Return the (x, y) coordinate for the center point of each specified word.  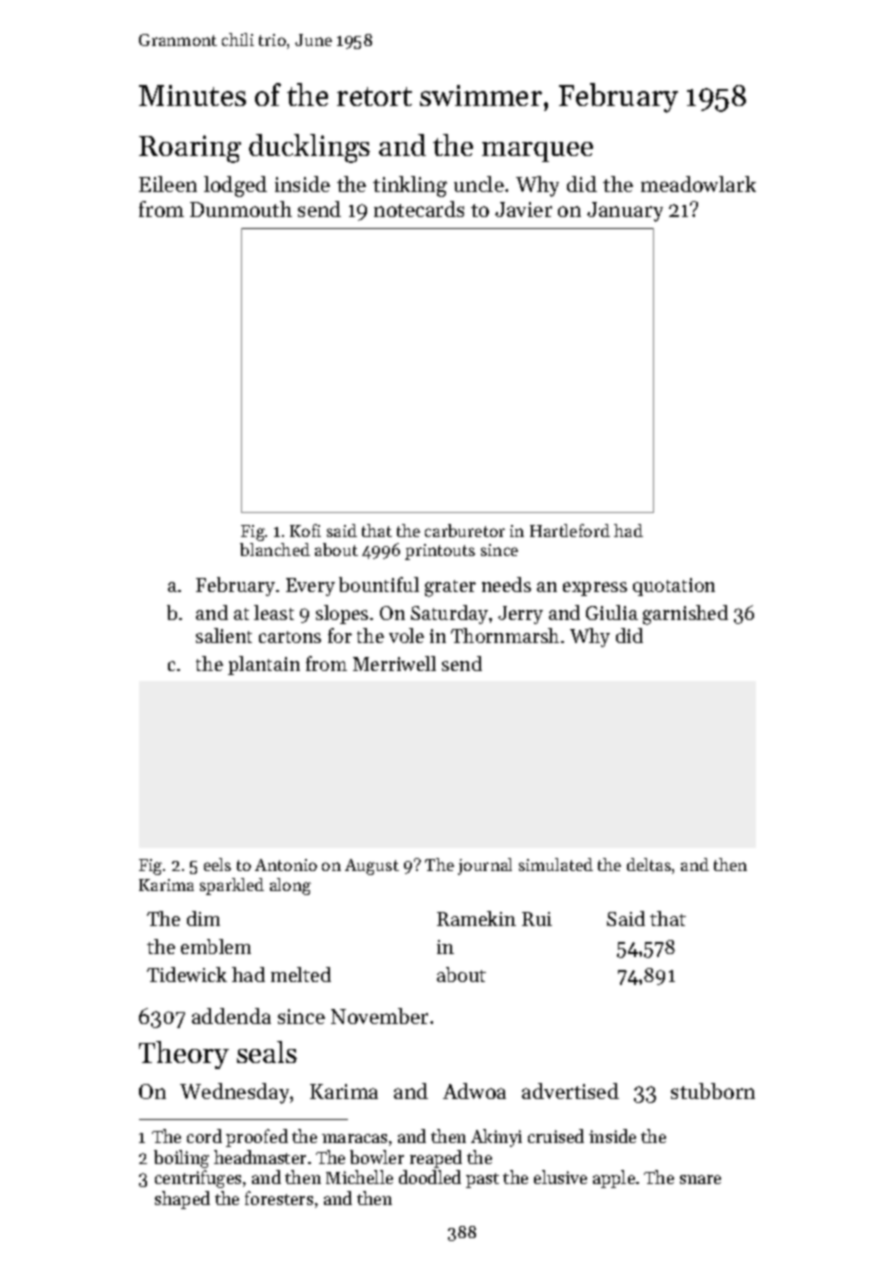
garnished (685, 615)
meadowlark (698, 184)
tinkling (410, 186)
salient (224, 635)
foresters (279, 1198)
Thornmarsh (505, 635)
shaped (182, 1200)
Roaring (190, 149)
